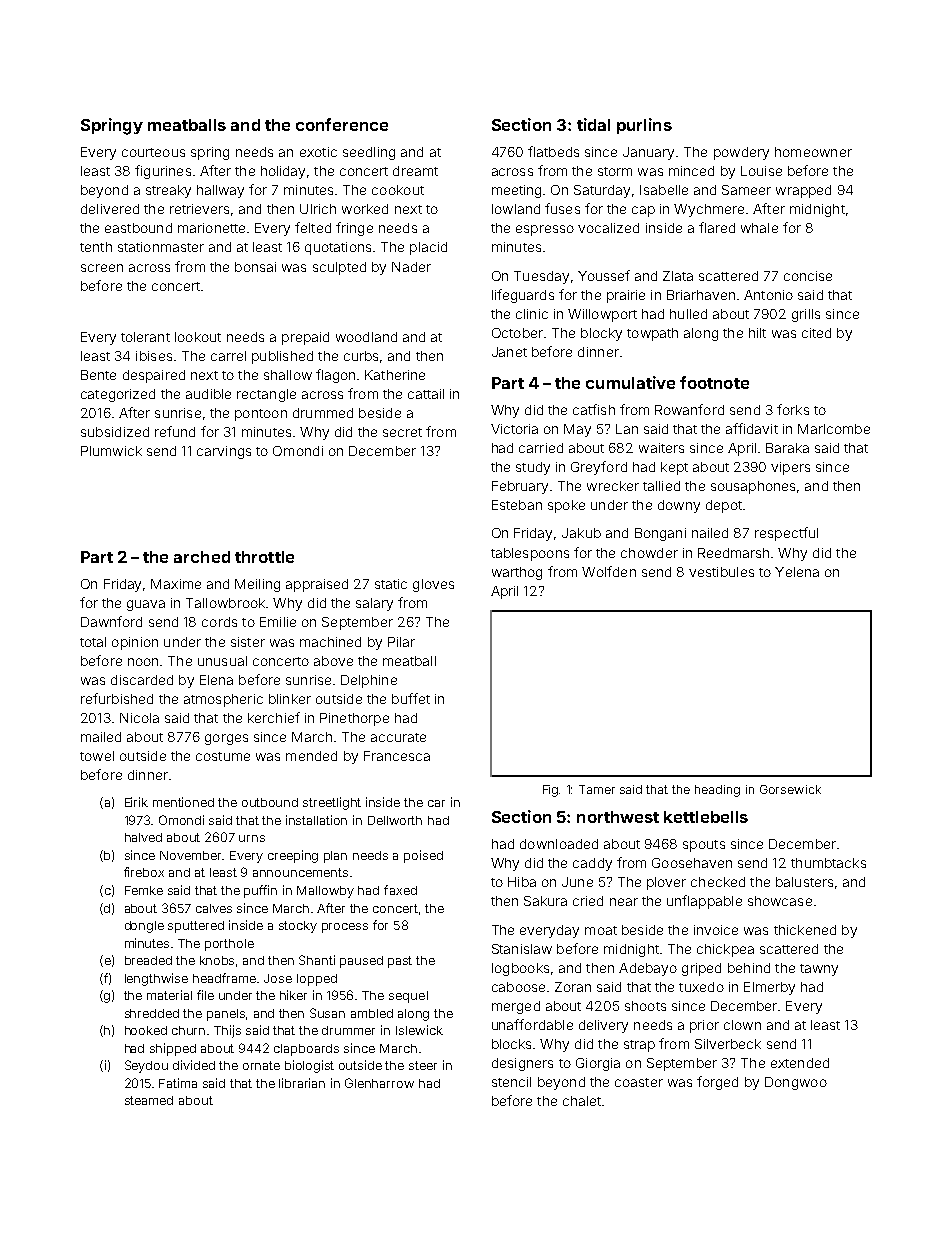  Describe the element at coordinates (793, 409) in the screenshot. I see `forks` at that location.
